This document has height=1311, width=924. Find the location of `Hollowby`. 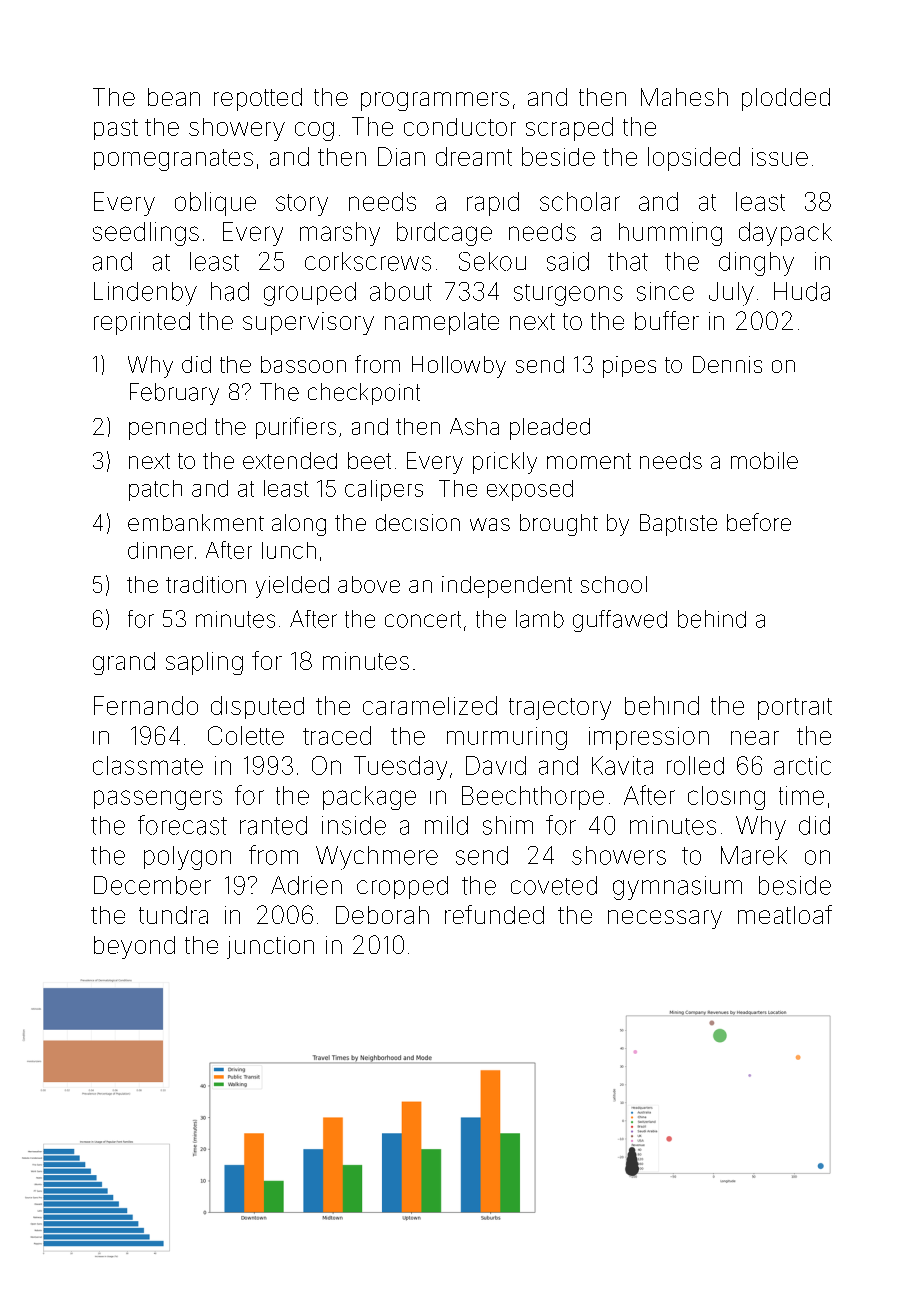

Hollowby is located at coordinates (459, 367).
